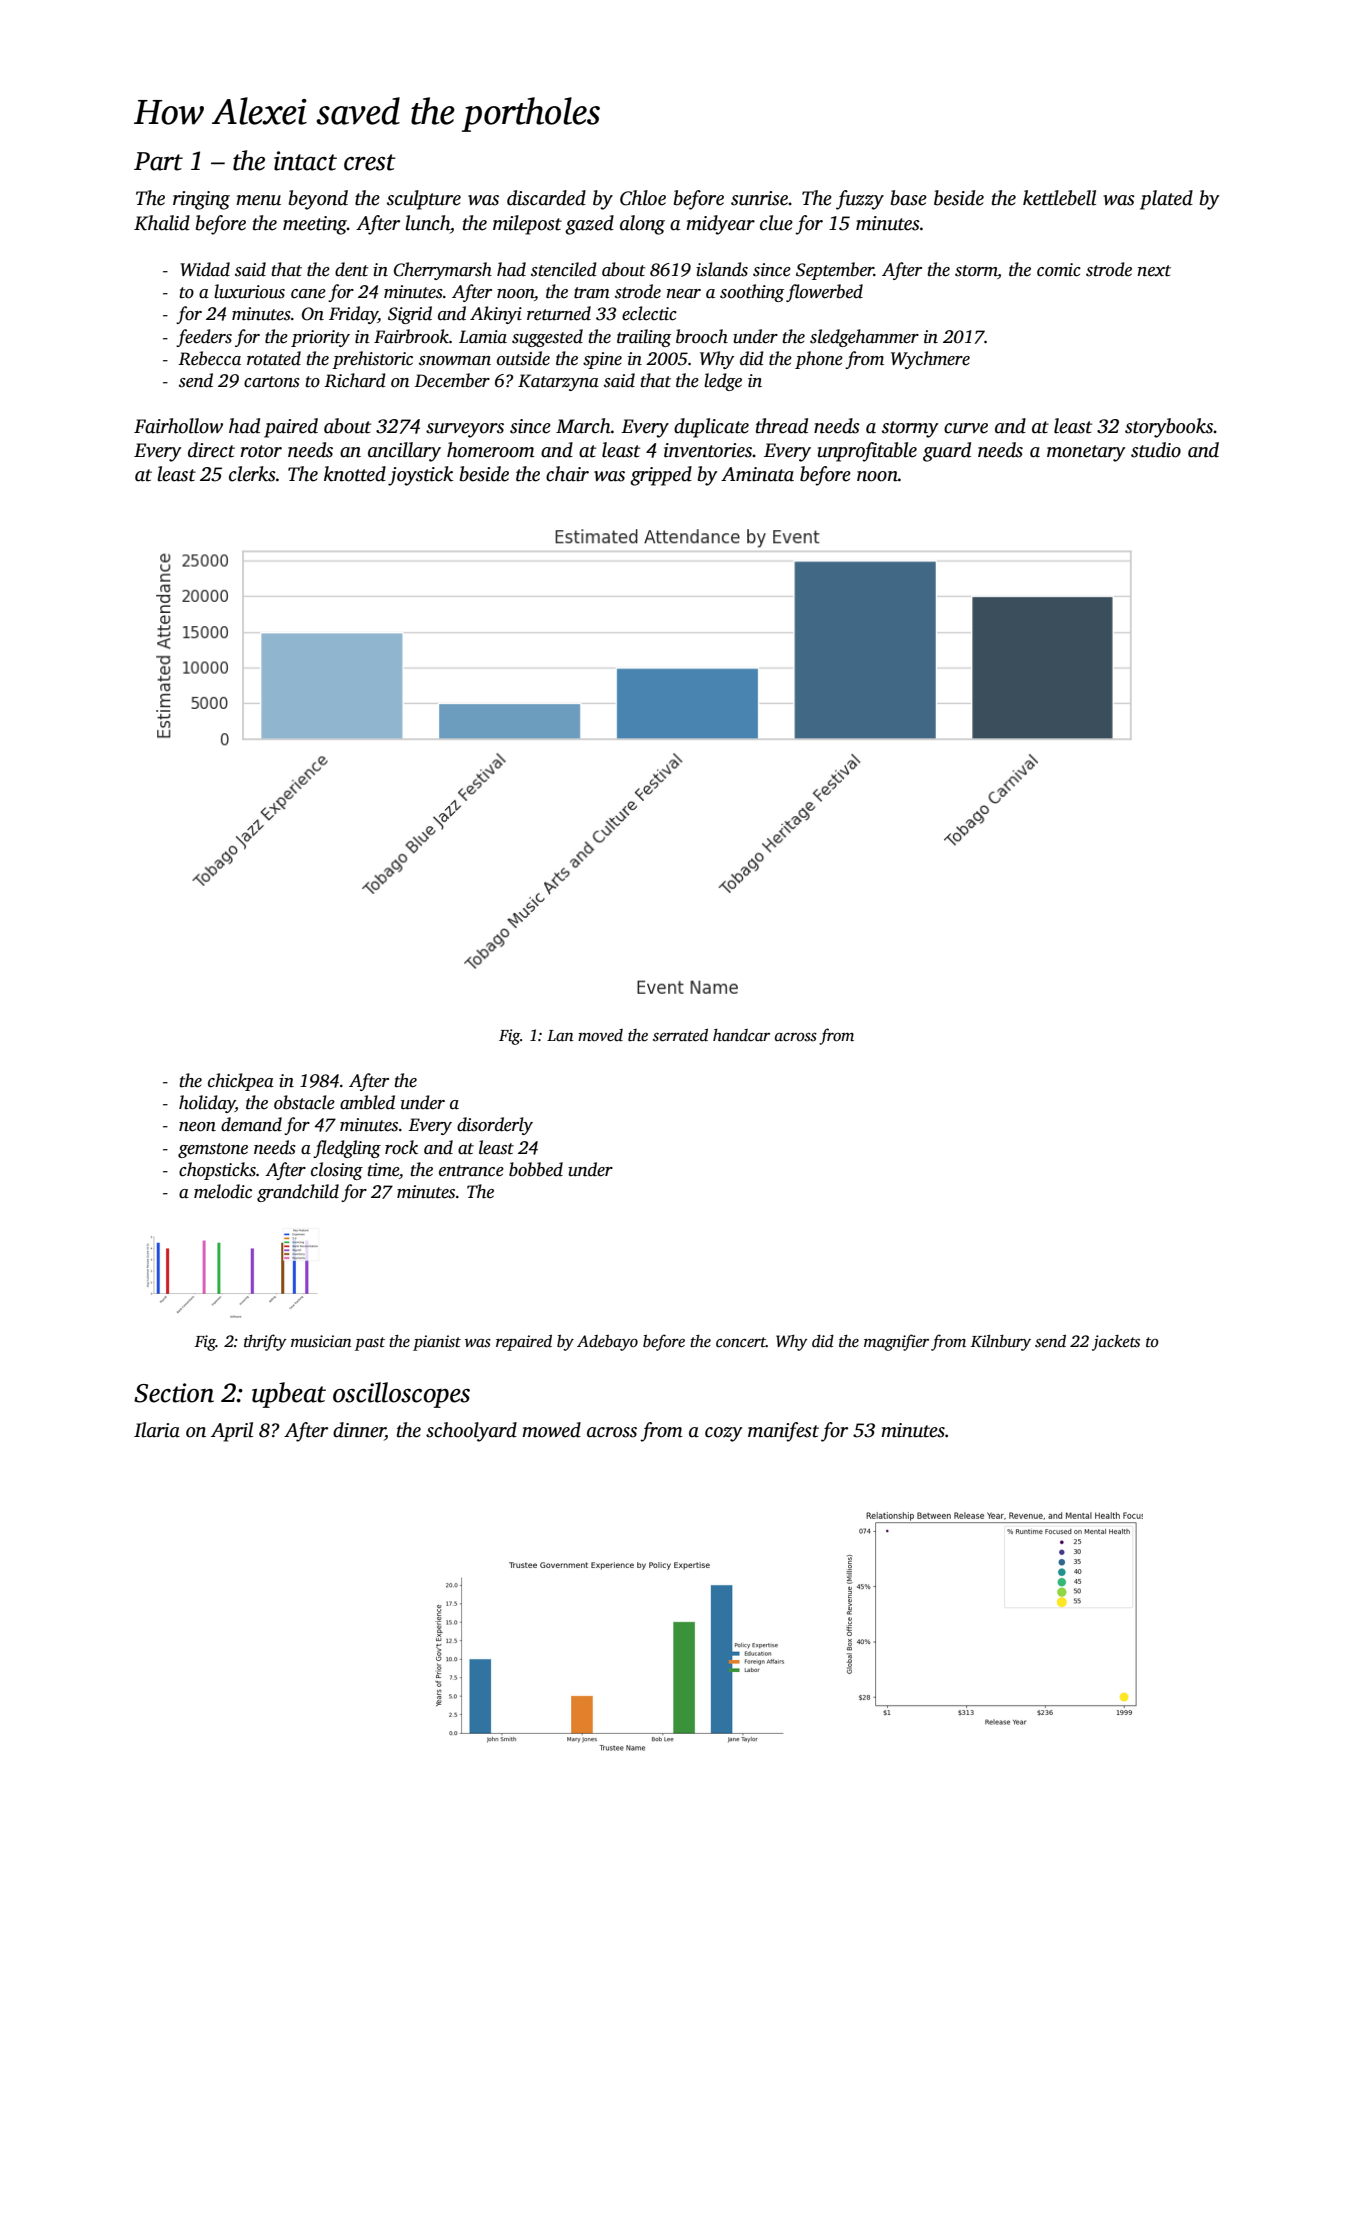 Image resolution: width=1354 pixels, height=2230 pixels. Describe the element at coordinates (158, 161) in the screenshot. I see `Part` at that location.
